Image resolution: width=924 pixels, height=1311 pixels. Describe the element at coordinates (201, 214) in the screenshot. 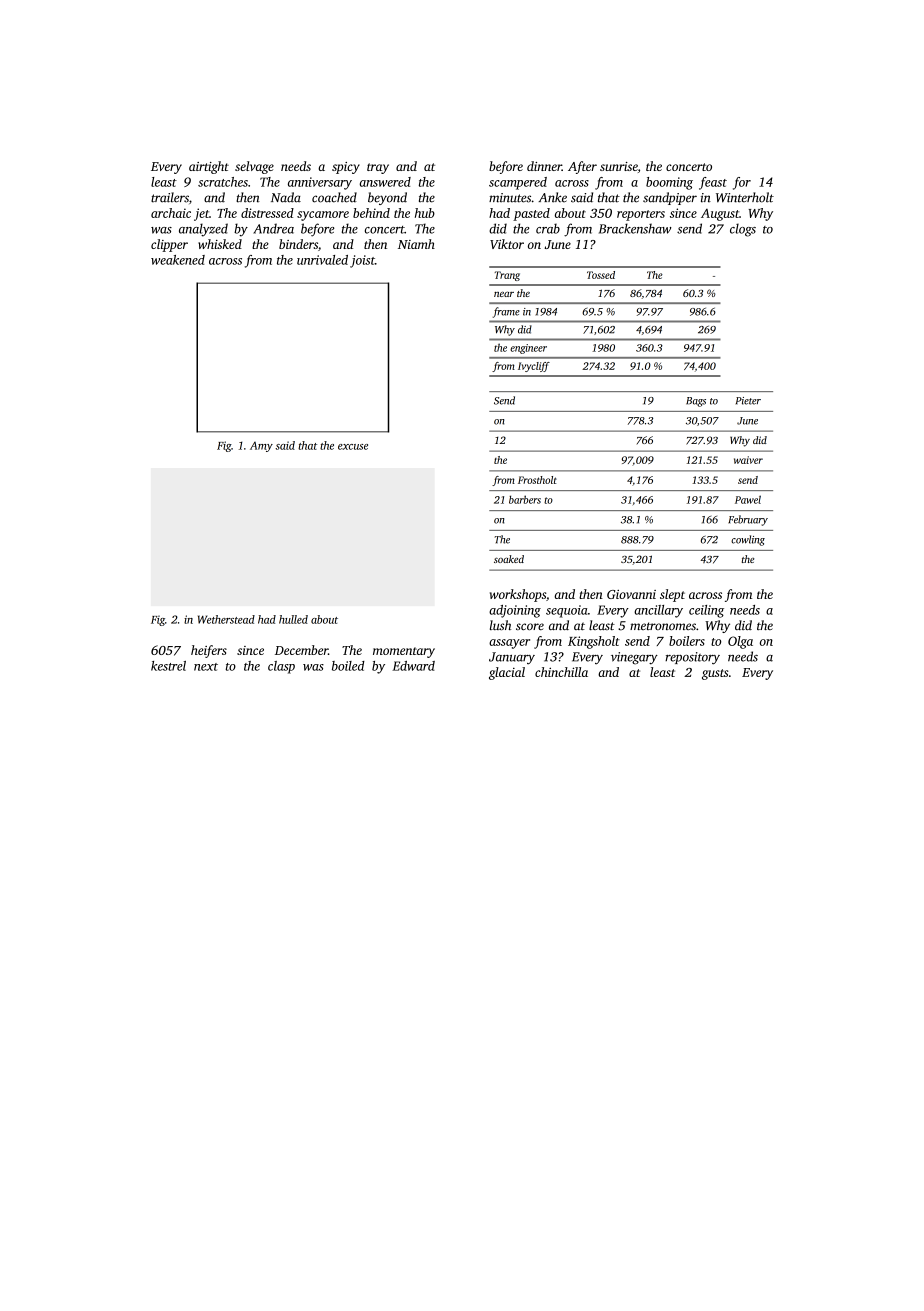

I see `jet` at that location.
